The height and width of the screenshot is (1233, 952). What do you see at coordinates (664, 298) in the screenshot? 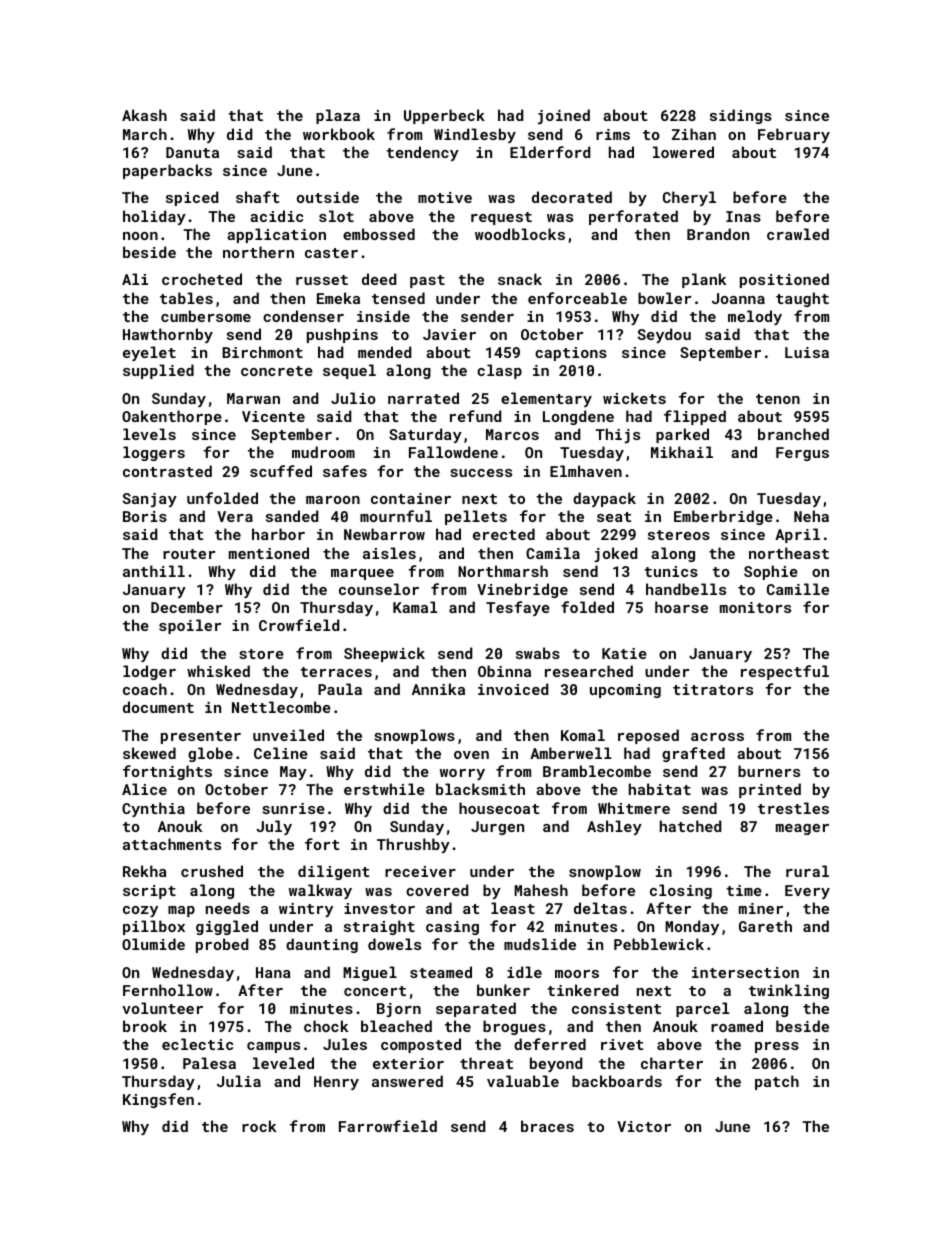
I see `bowler` at bounding box center [664, 298].
